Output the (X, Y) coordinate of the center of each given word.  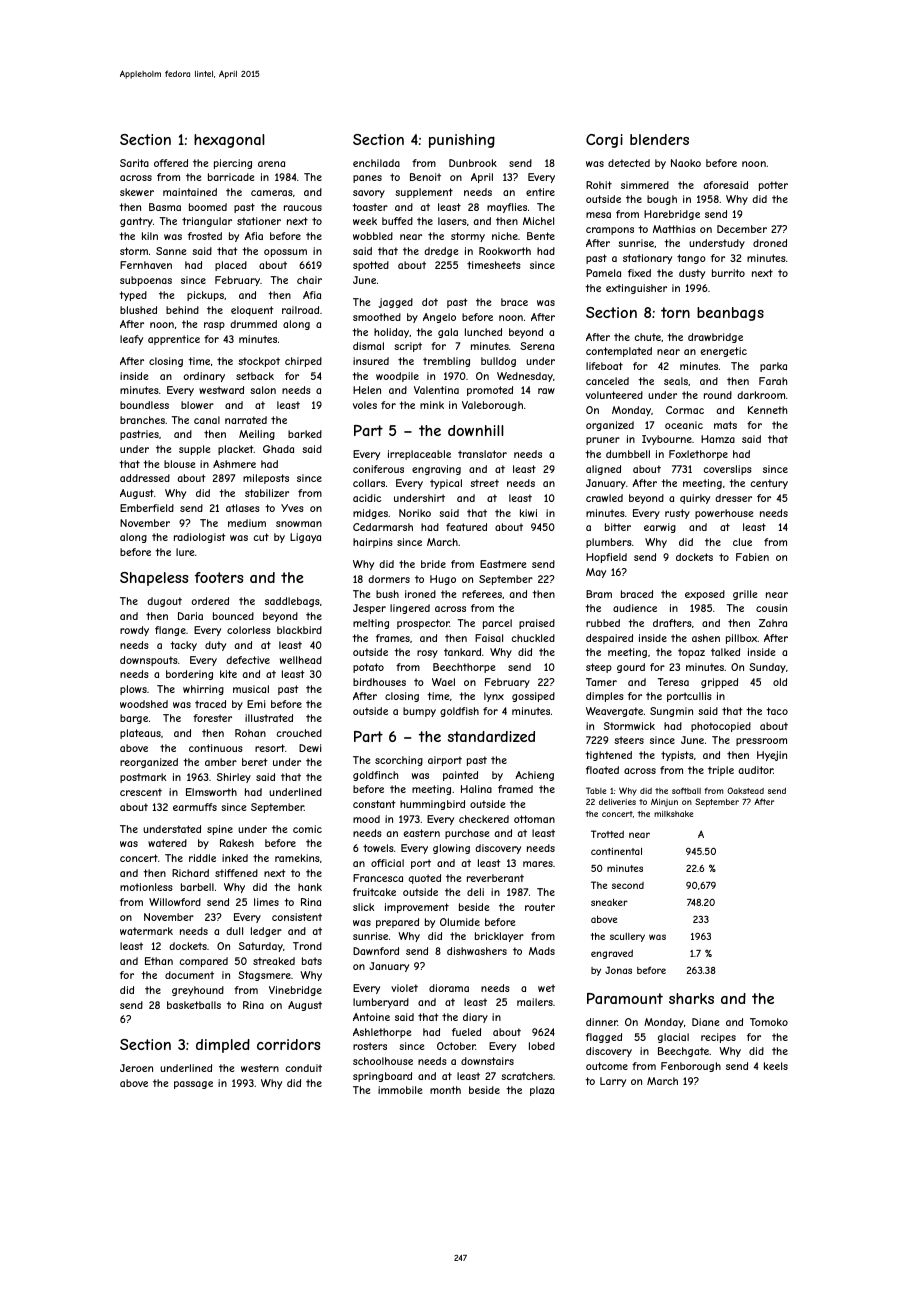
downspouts (149, 661)
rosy (427, 654)
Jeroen (136, 1068)
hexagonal (229, 141)
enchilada (376, 163)
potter (773, 186)
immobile (400, 1090)
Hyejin (772, 756)
